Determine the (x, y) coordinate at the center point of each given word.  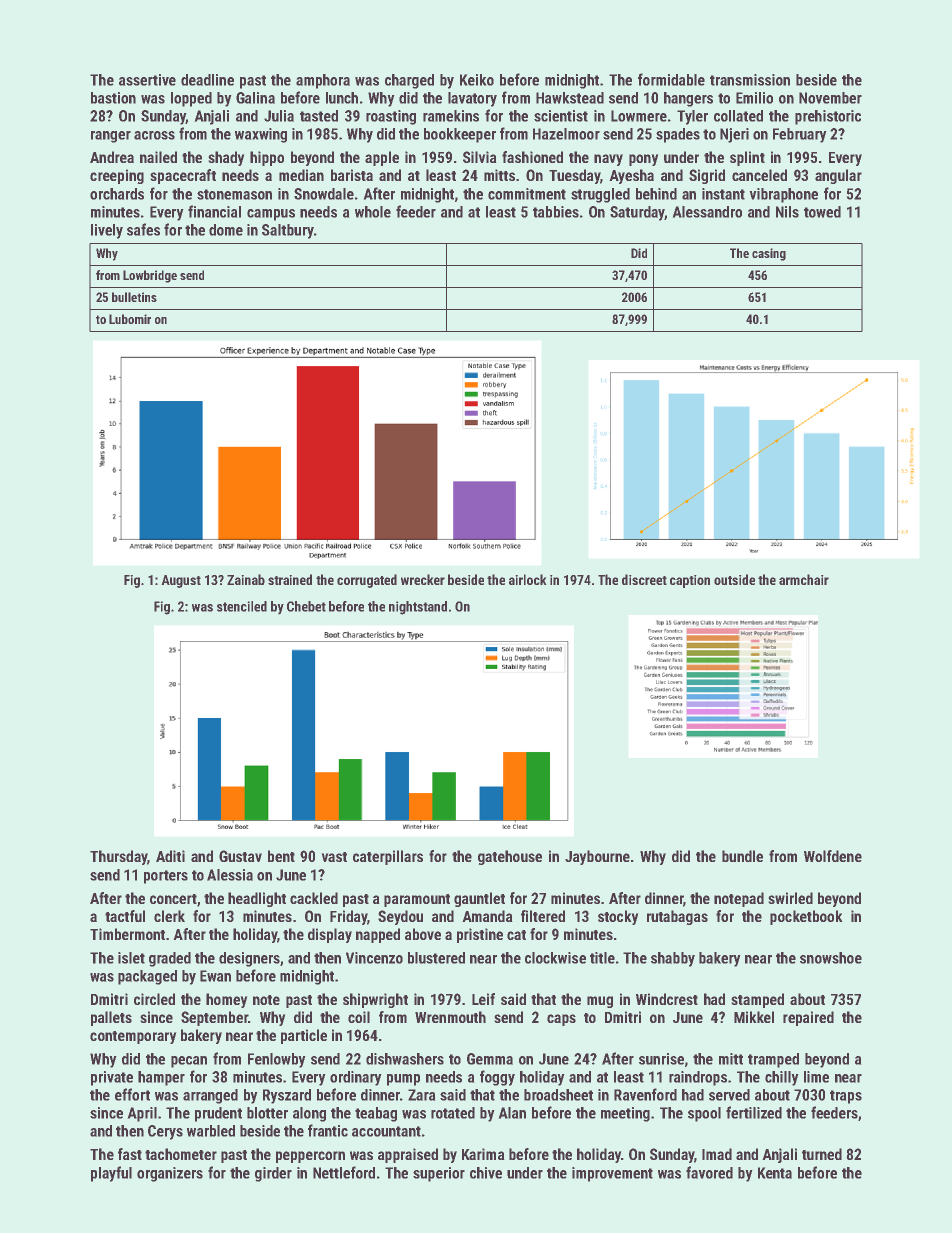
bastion (113, 98)
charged (409, 81)
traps (846, 1097)
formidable (671, 79)
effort (132, 1094)
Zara (422, 1095)
